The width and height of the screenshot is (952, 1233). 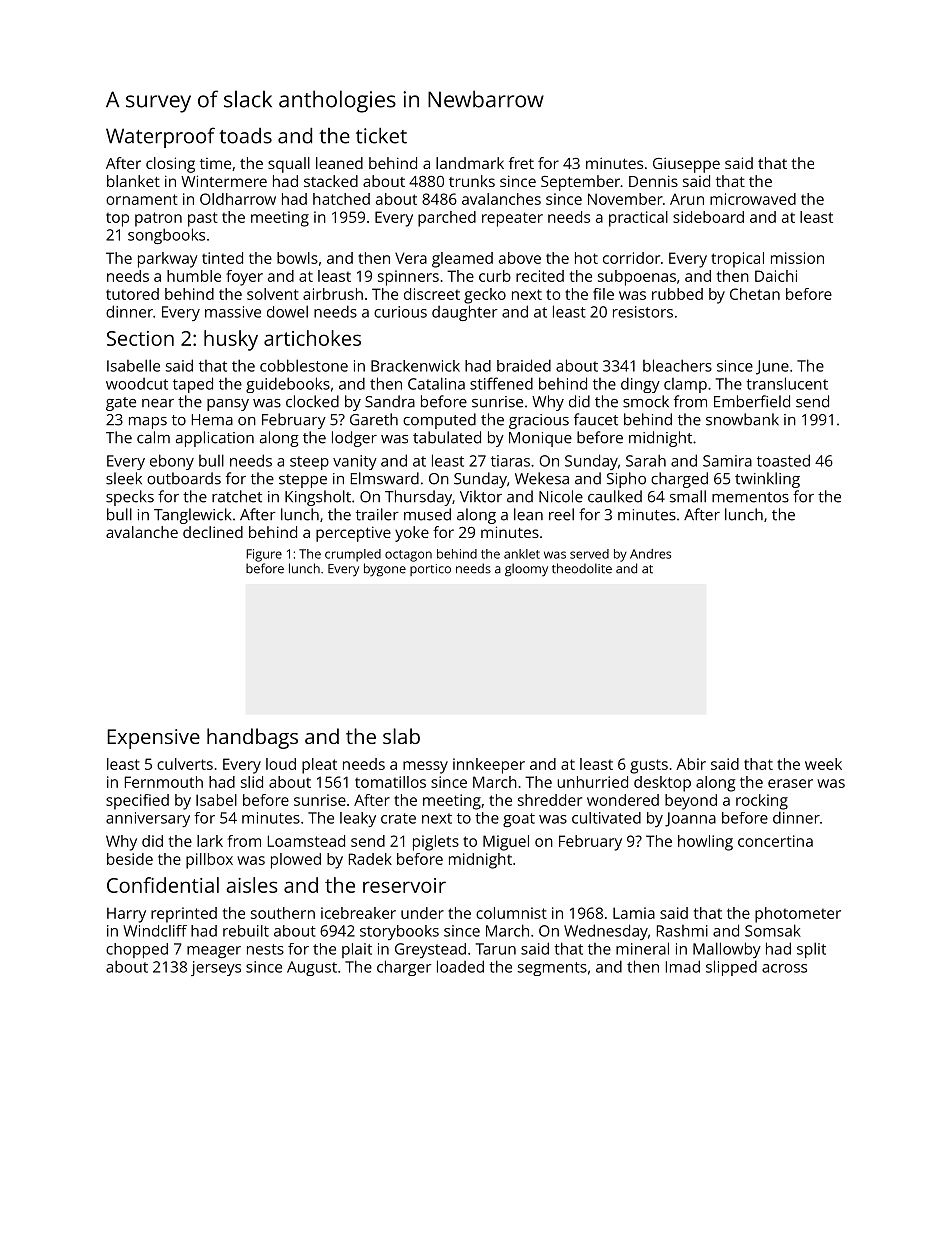 I want to click on sleek, so click(x=124, y=478).
